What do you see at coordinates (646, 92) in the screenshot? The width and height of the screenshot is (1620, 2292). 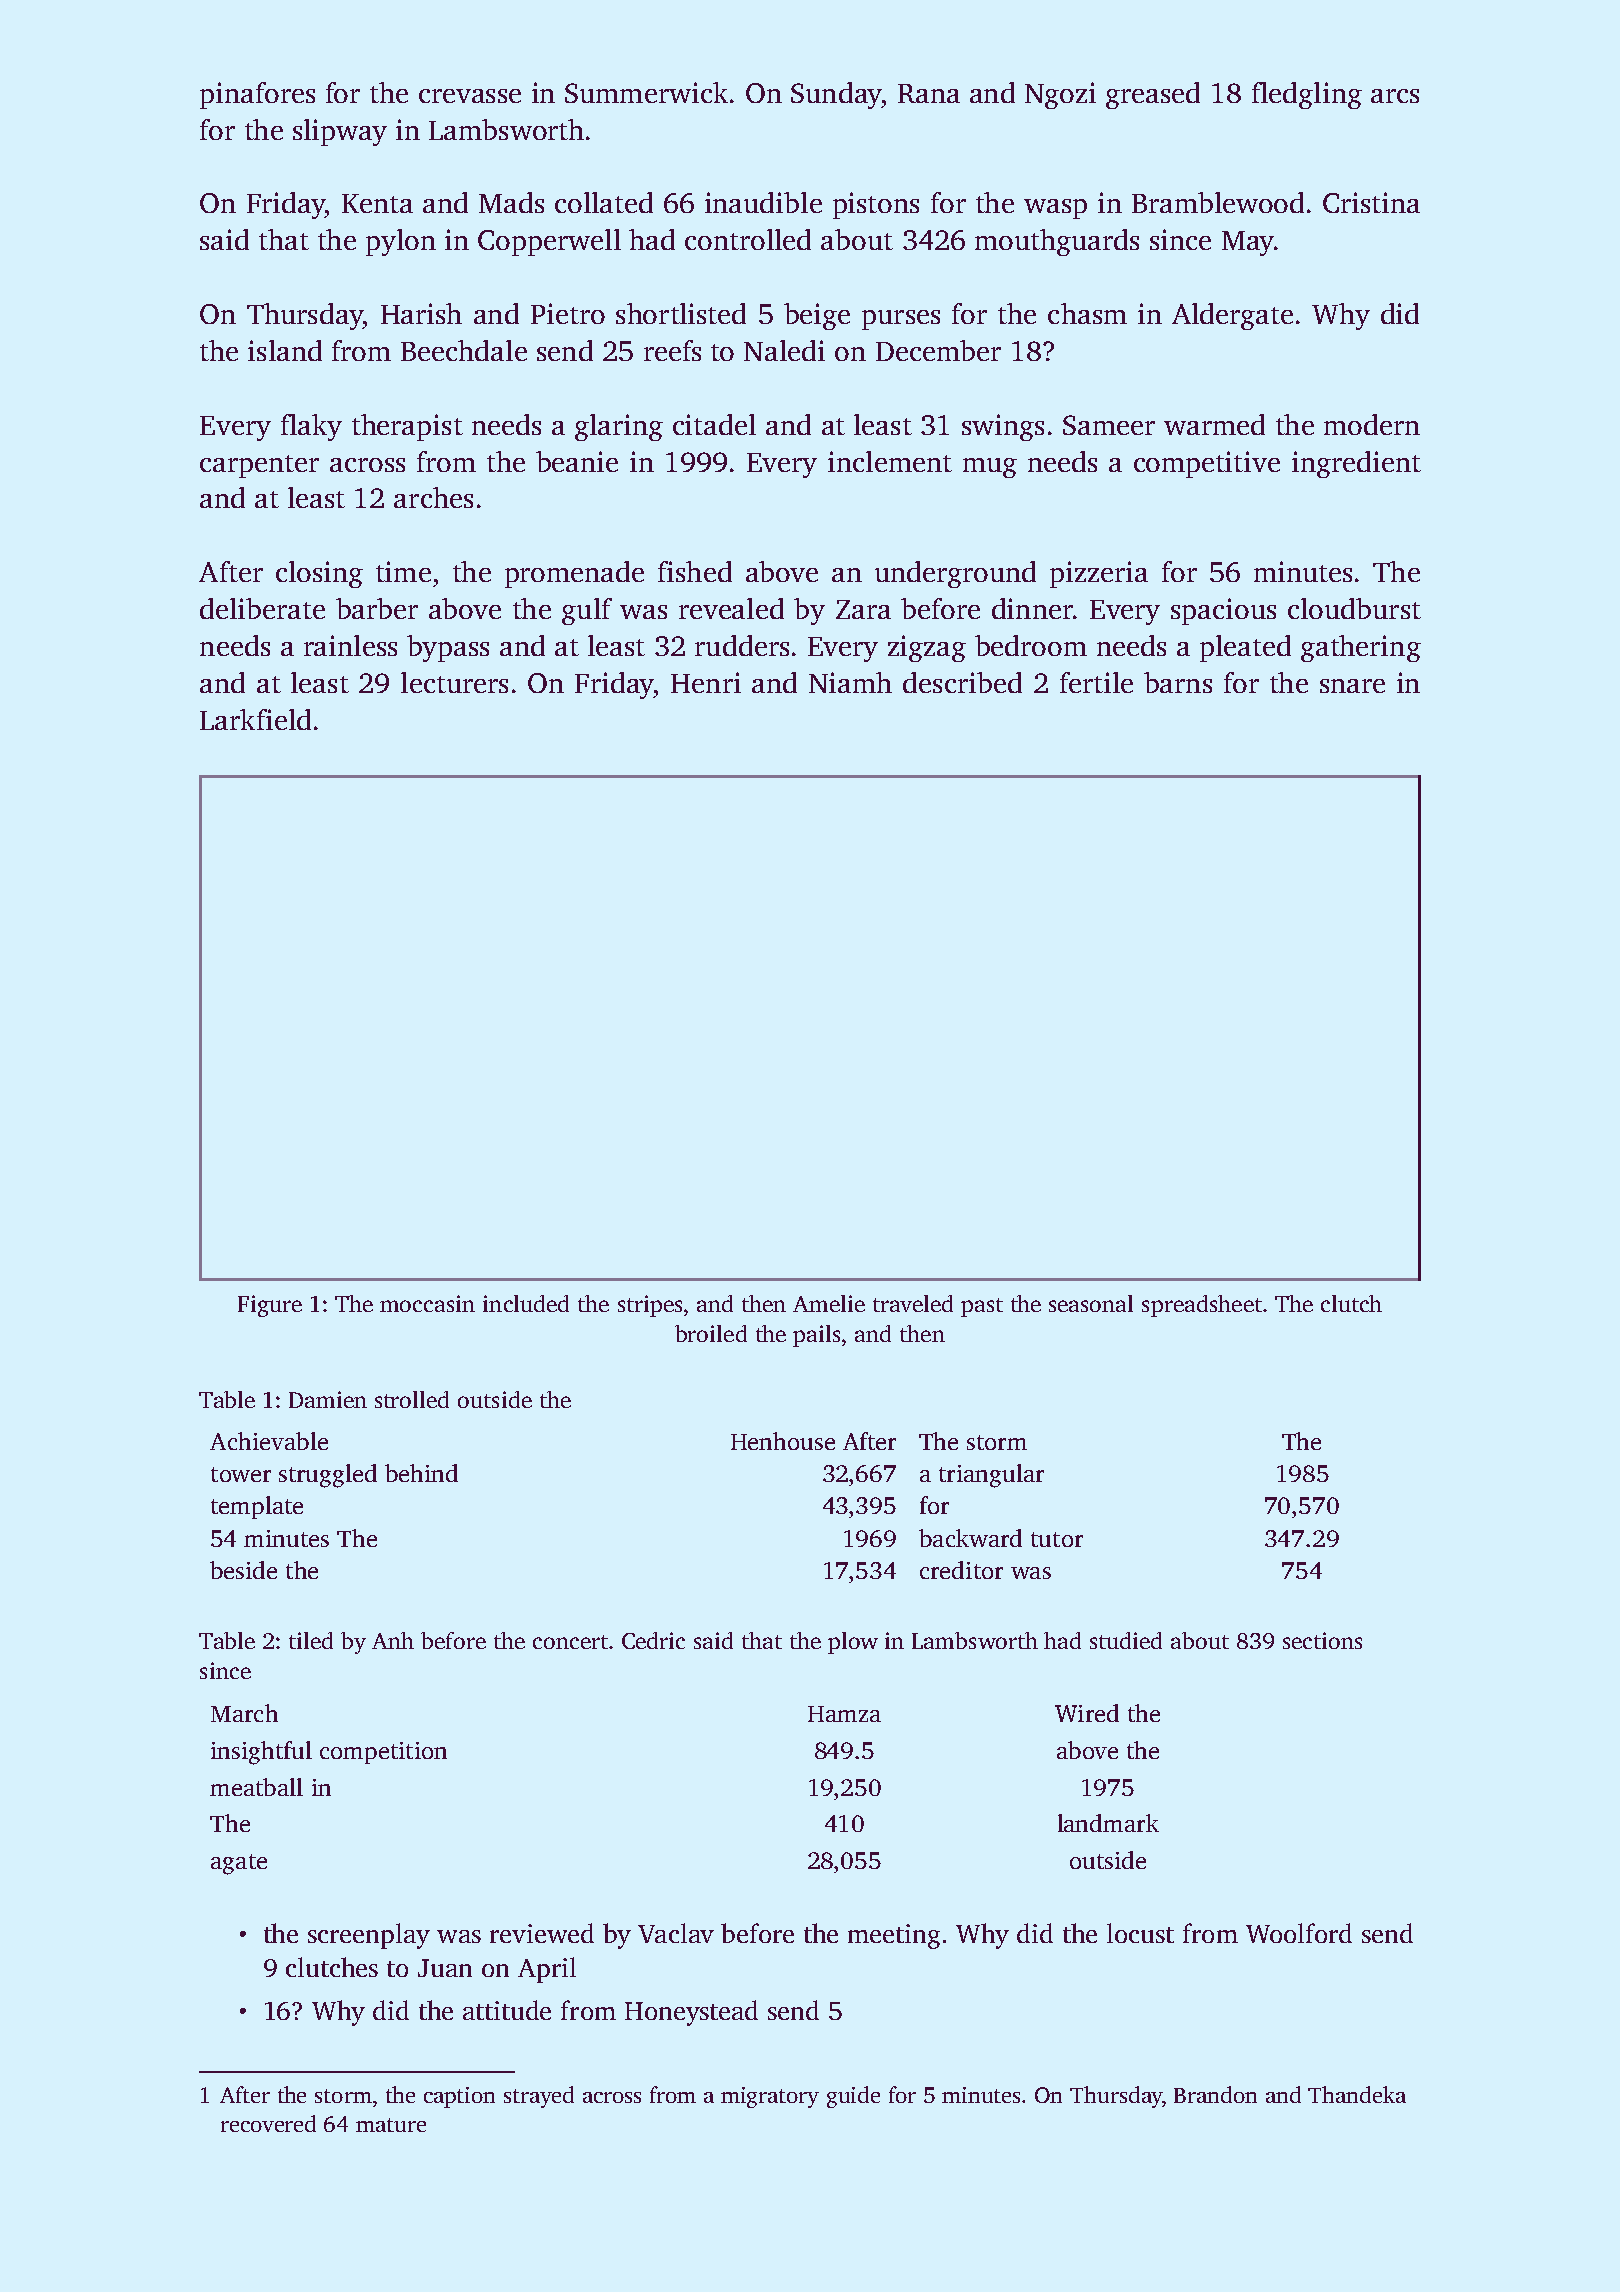 I see `Summerwick` at bounding box center [646, 92].
